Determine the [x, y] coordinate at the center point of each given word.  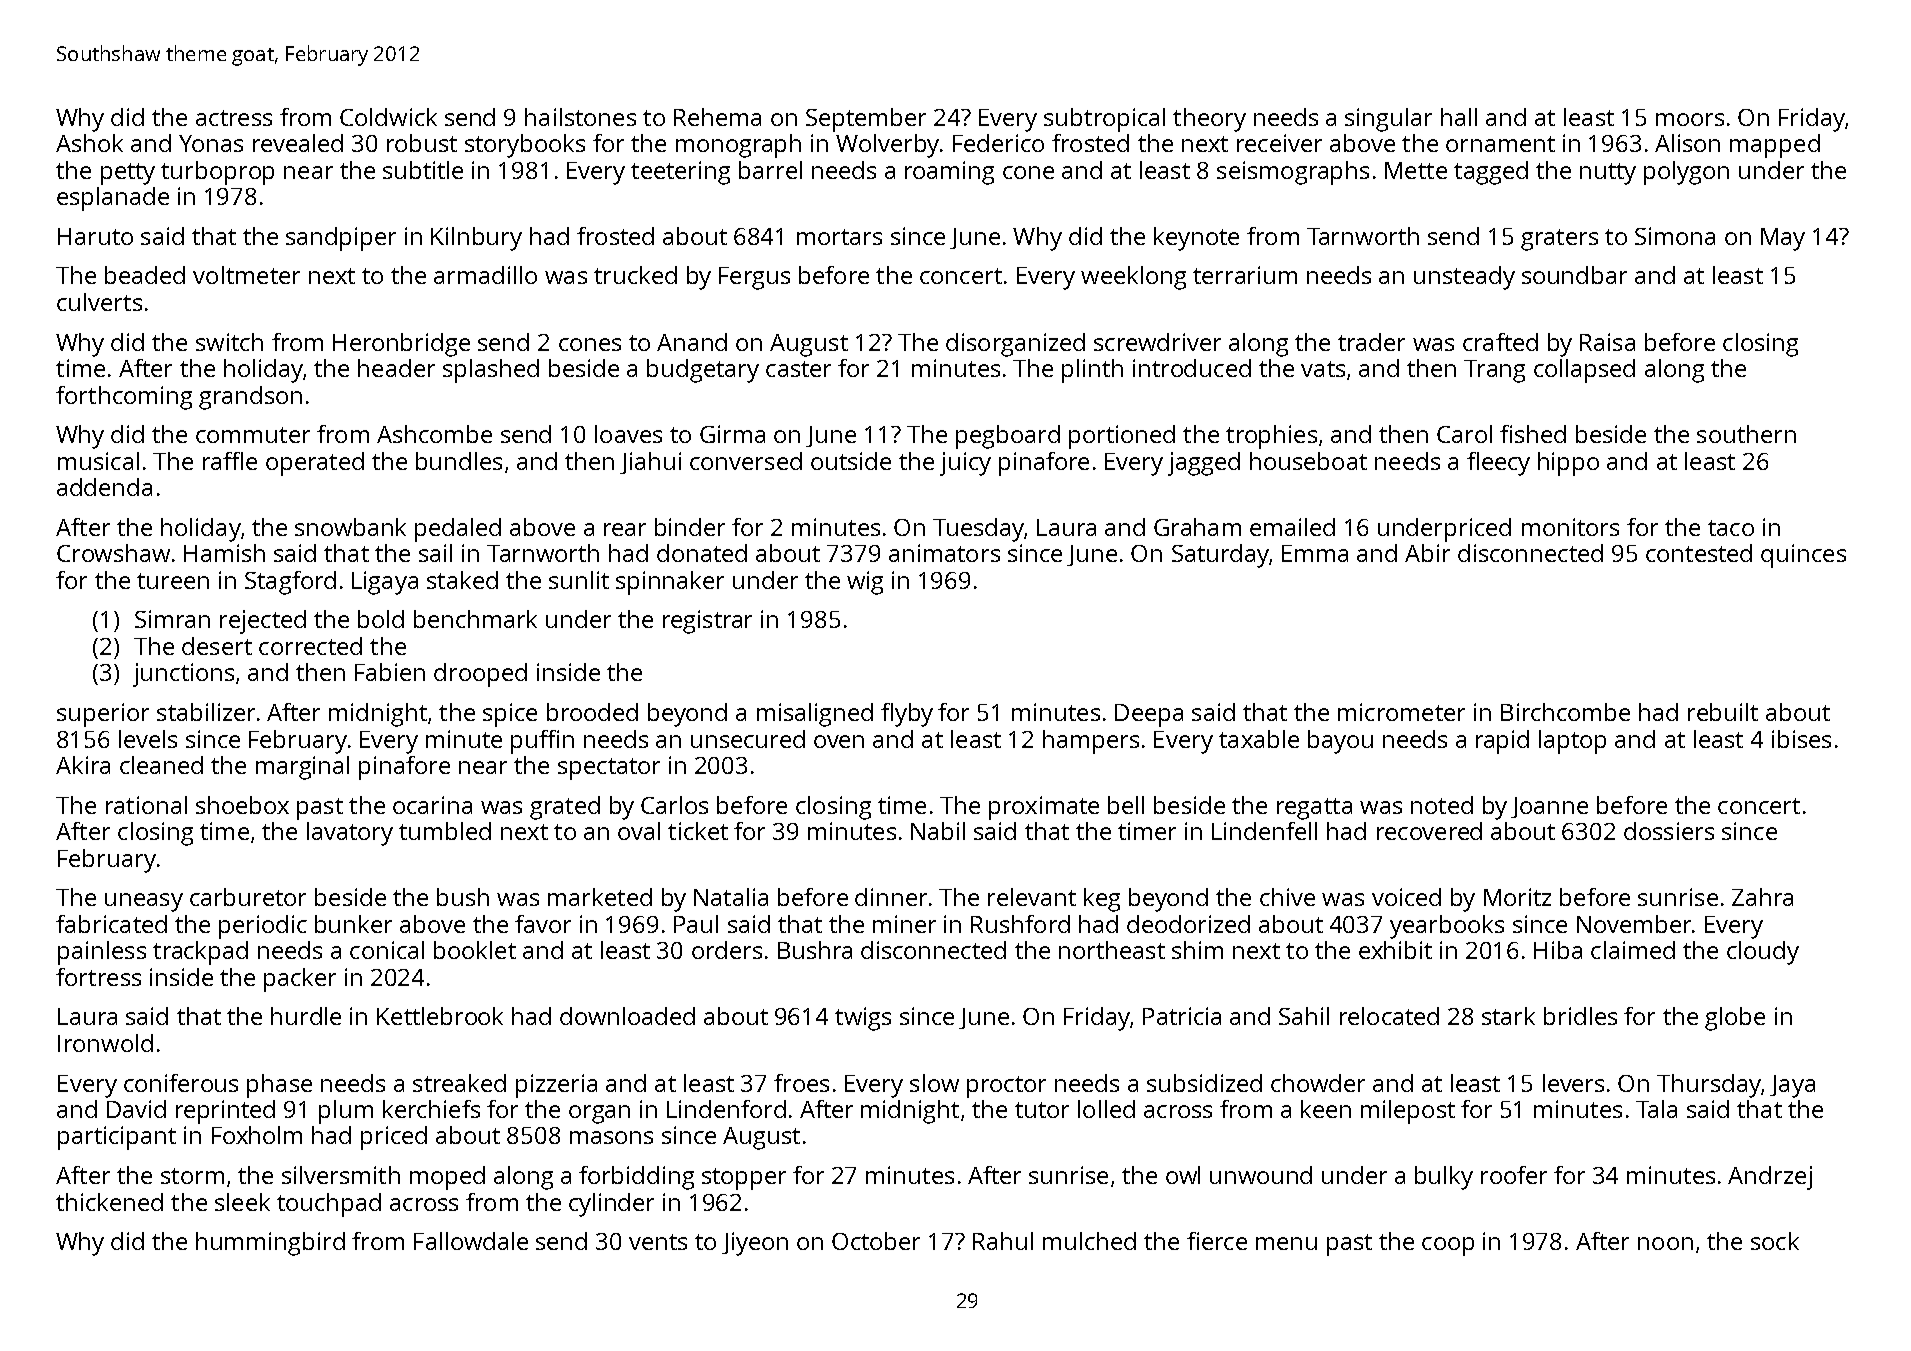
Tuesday [978, 530]
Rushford [1020, 924]
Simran [172, 619]
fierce [1217, 1241]
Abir [1427, 553]
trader [1371, 342]
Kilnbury [476, 239]
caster [798, 369]
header [396, 368]
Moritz [1517, 897]
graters [1559, 240]
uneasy [144, 902]
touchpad [329, 1205]
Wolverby [887, 146]
